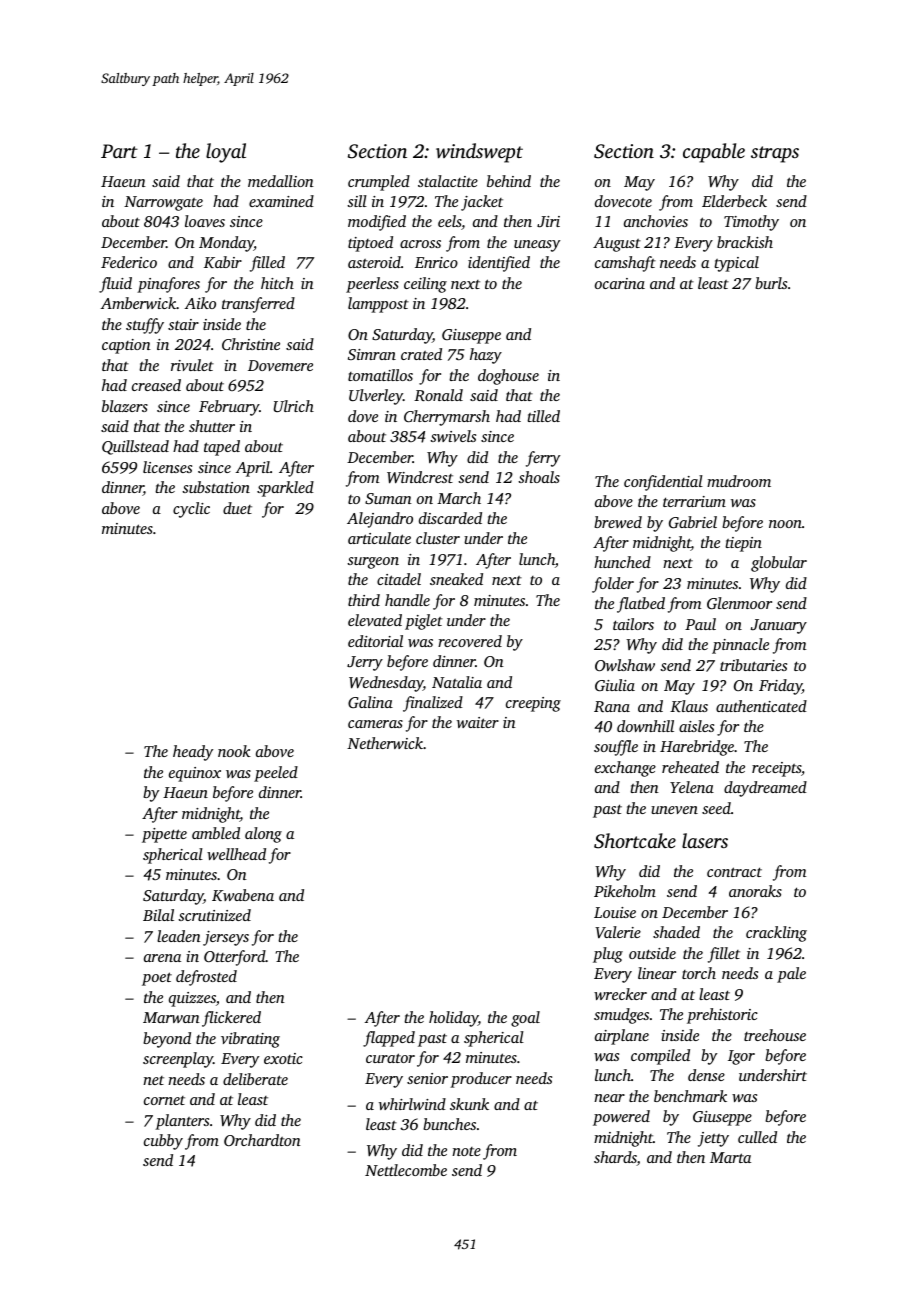  What do you see at coordinates (447, 418) in the image?
I see `Cherrymarsh` at bounding box center [447, 418].
